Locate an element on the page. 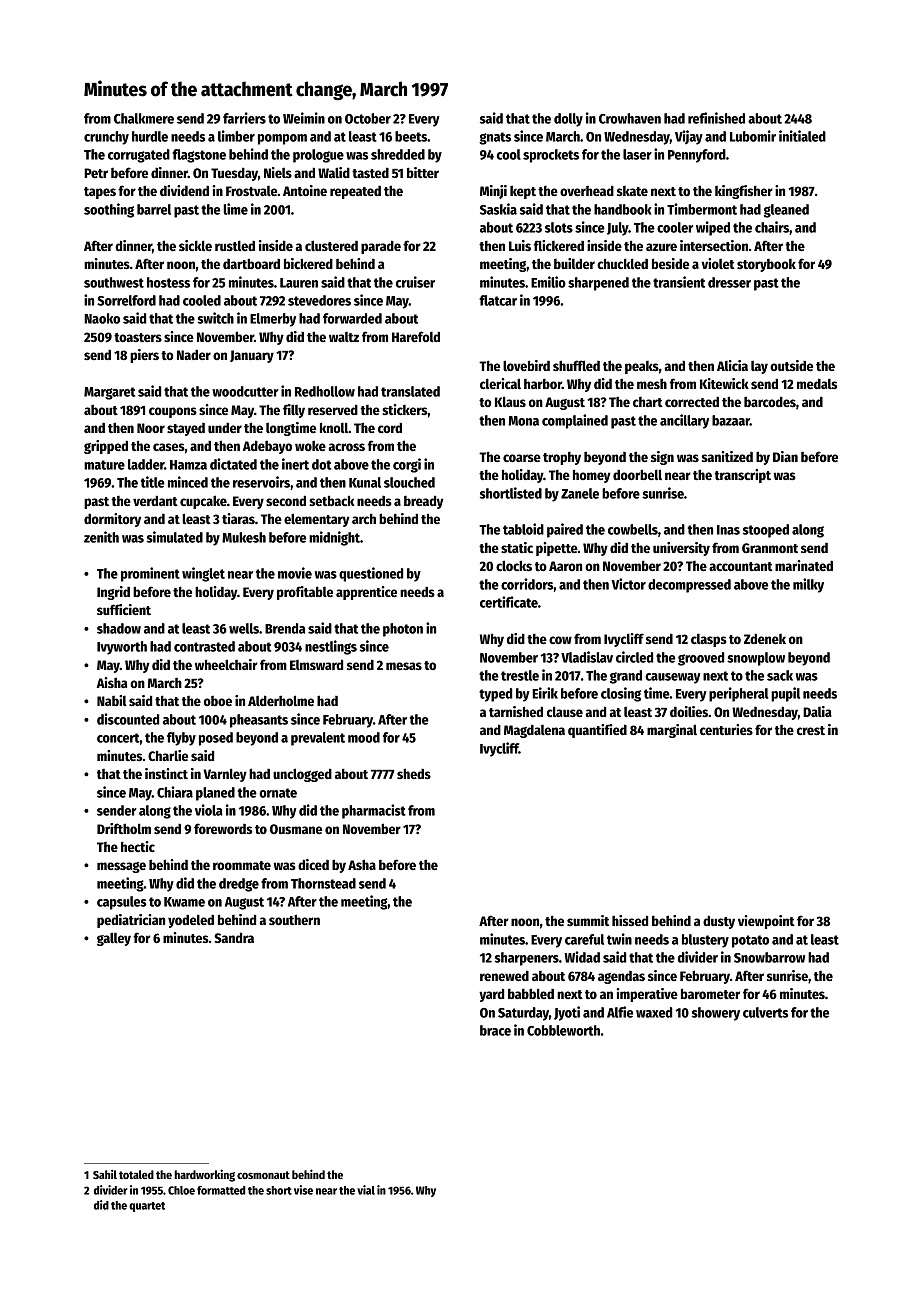  Asha is located at coordinates (362, 864).
